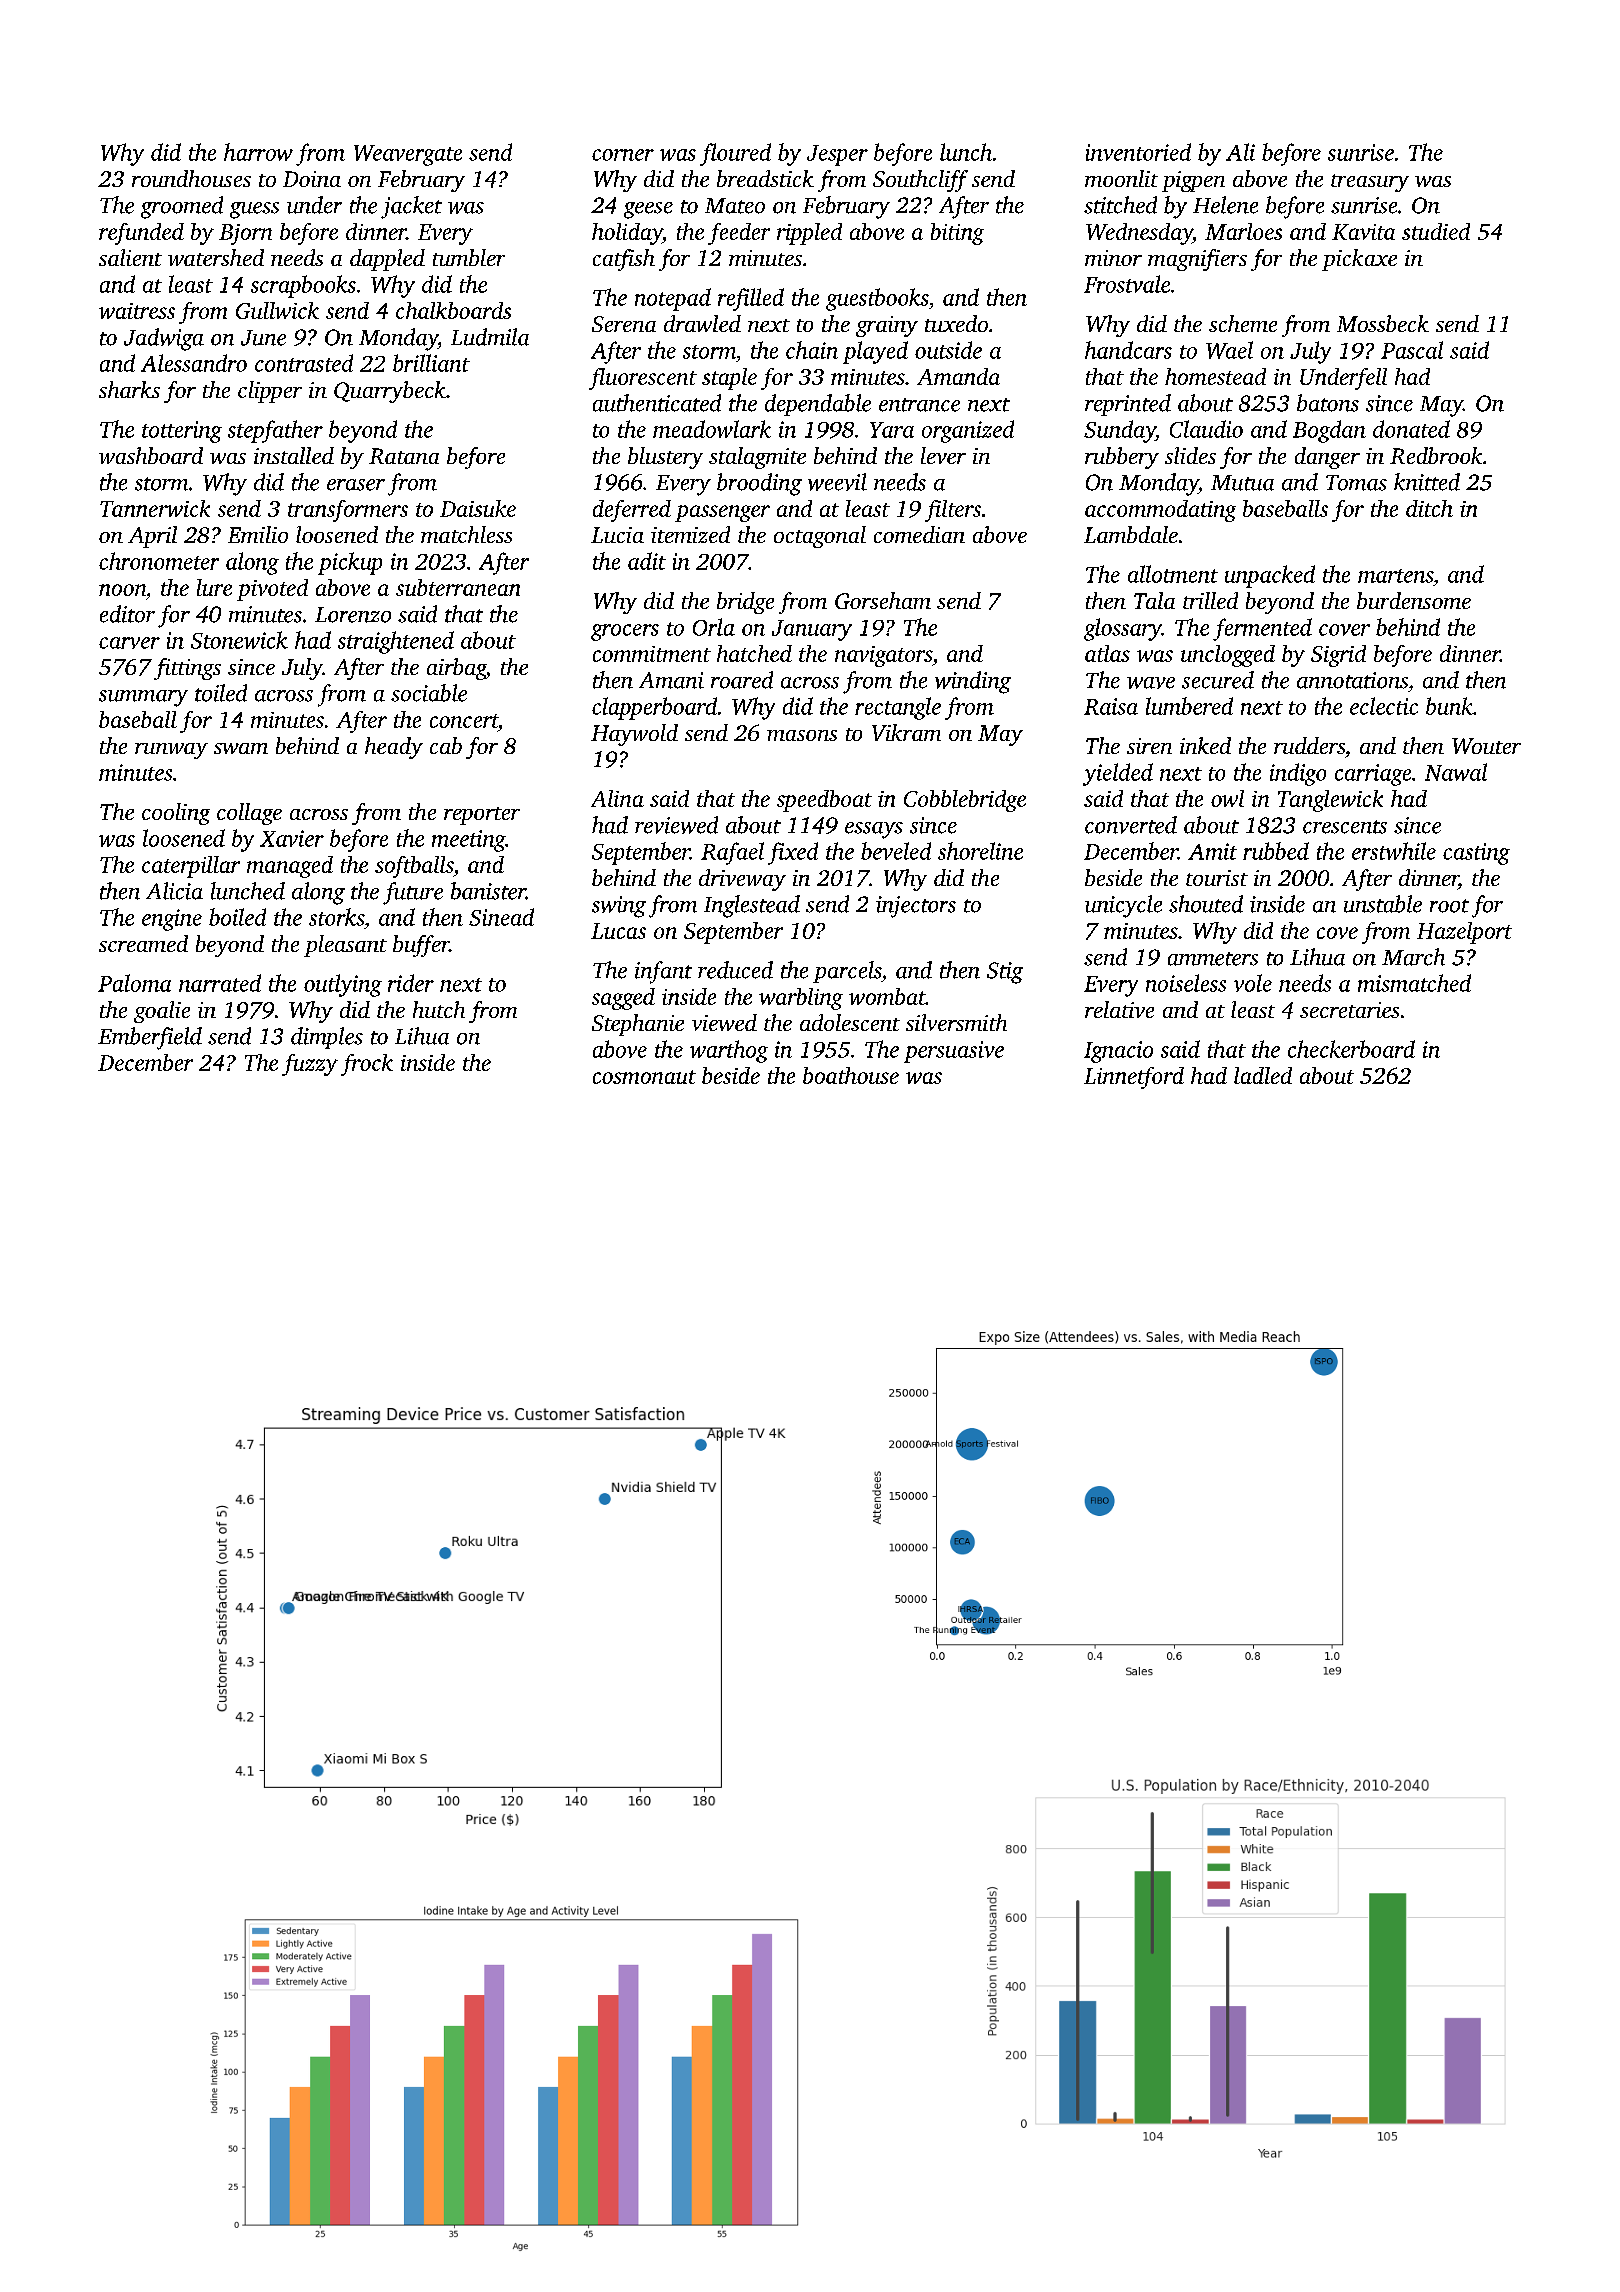  Describe the element at coordinates (1363, 232) in the screenshot. I see `Kavita` at that location.
